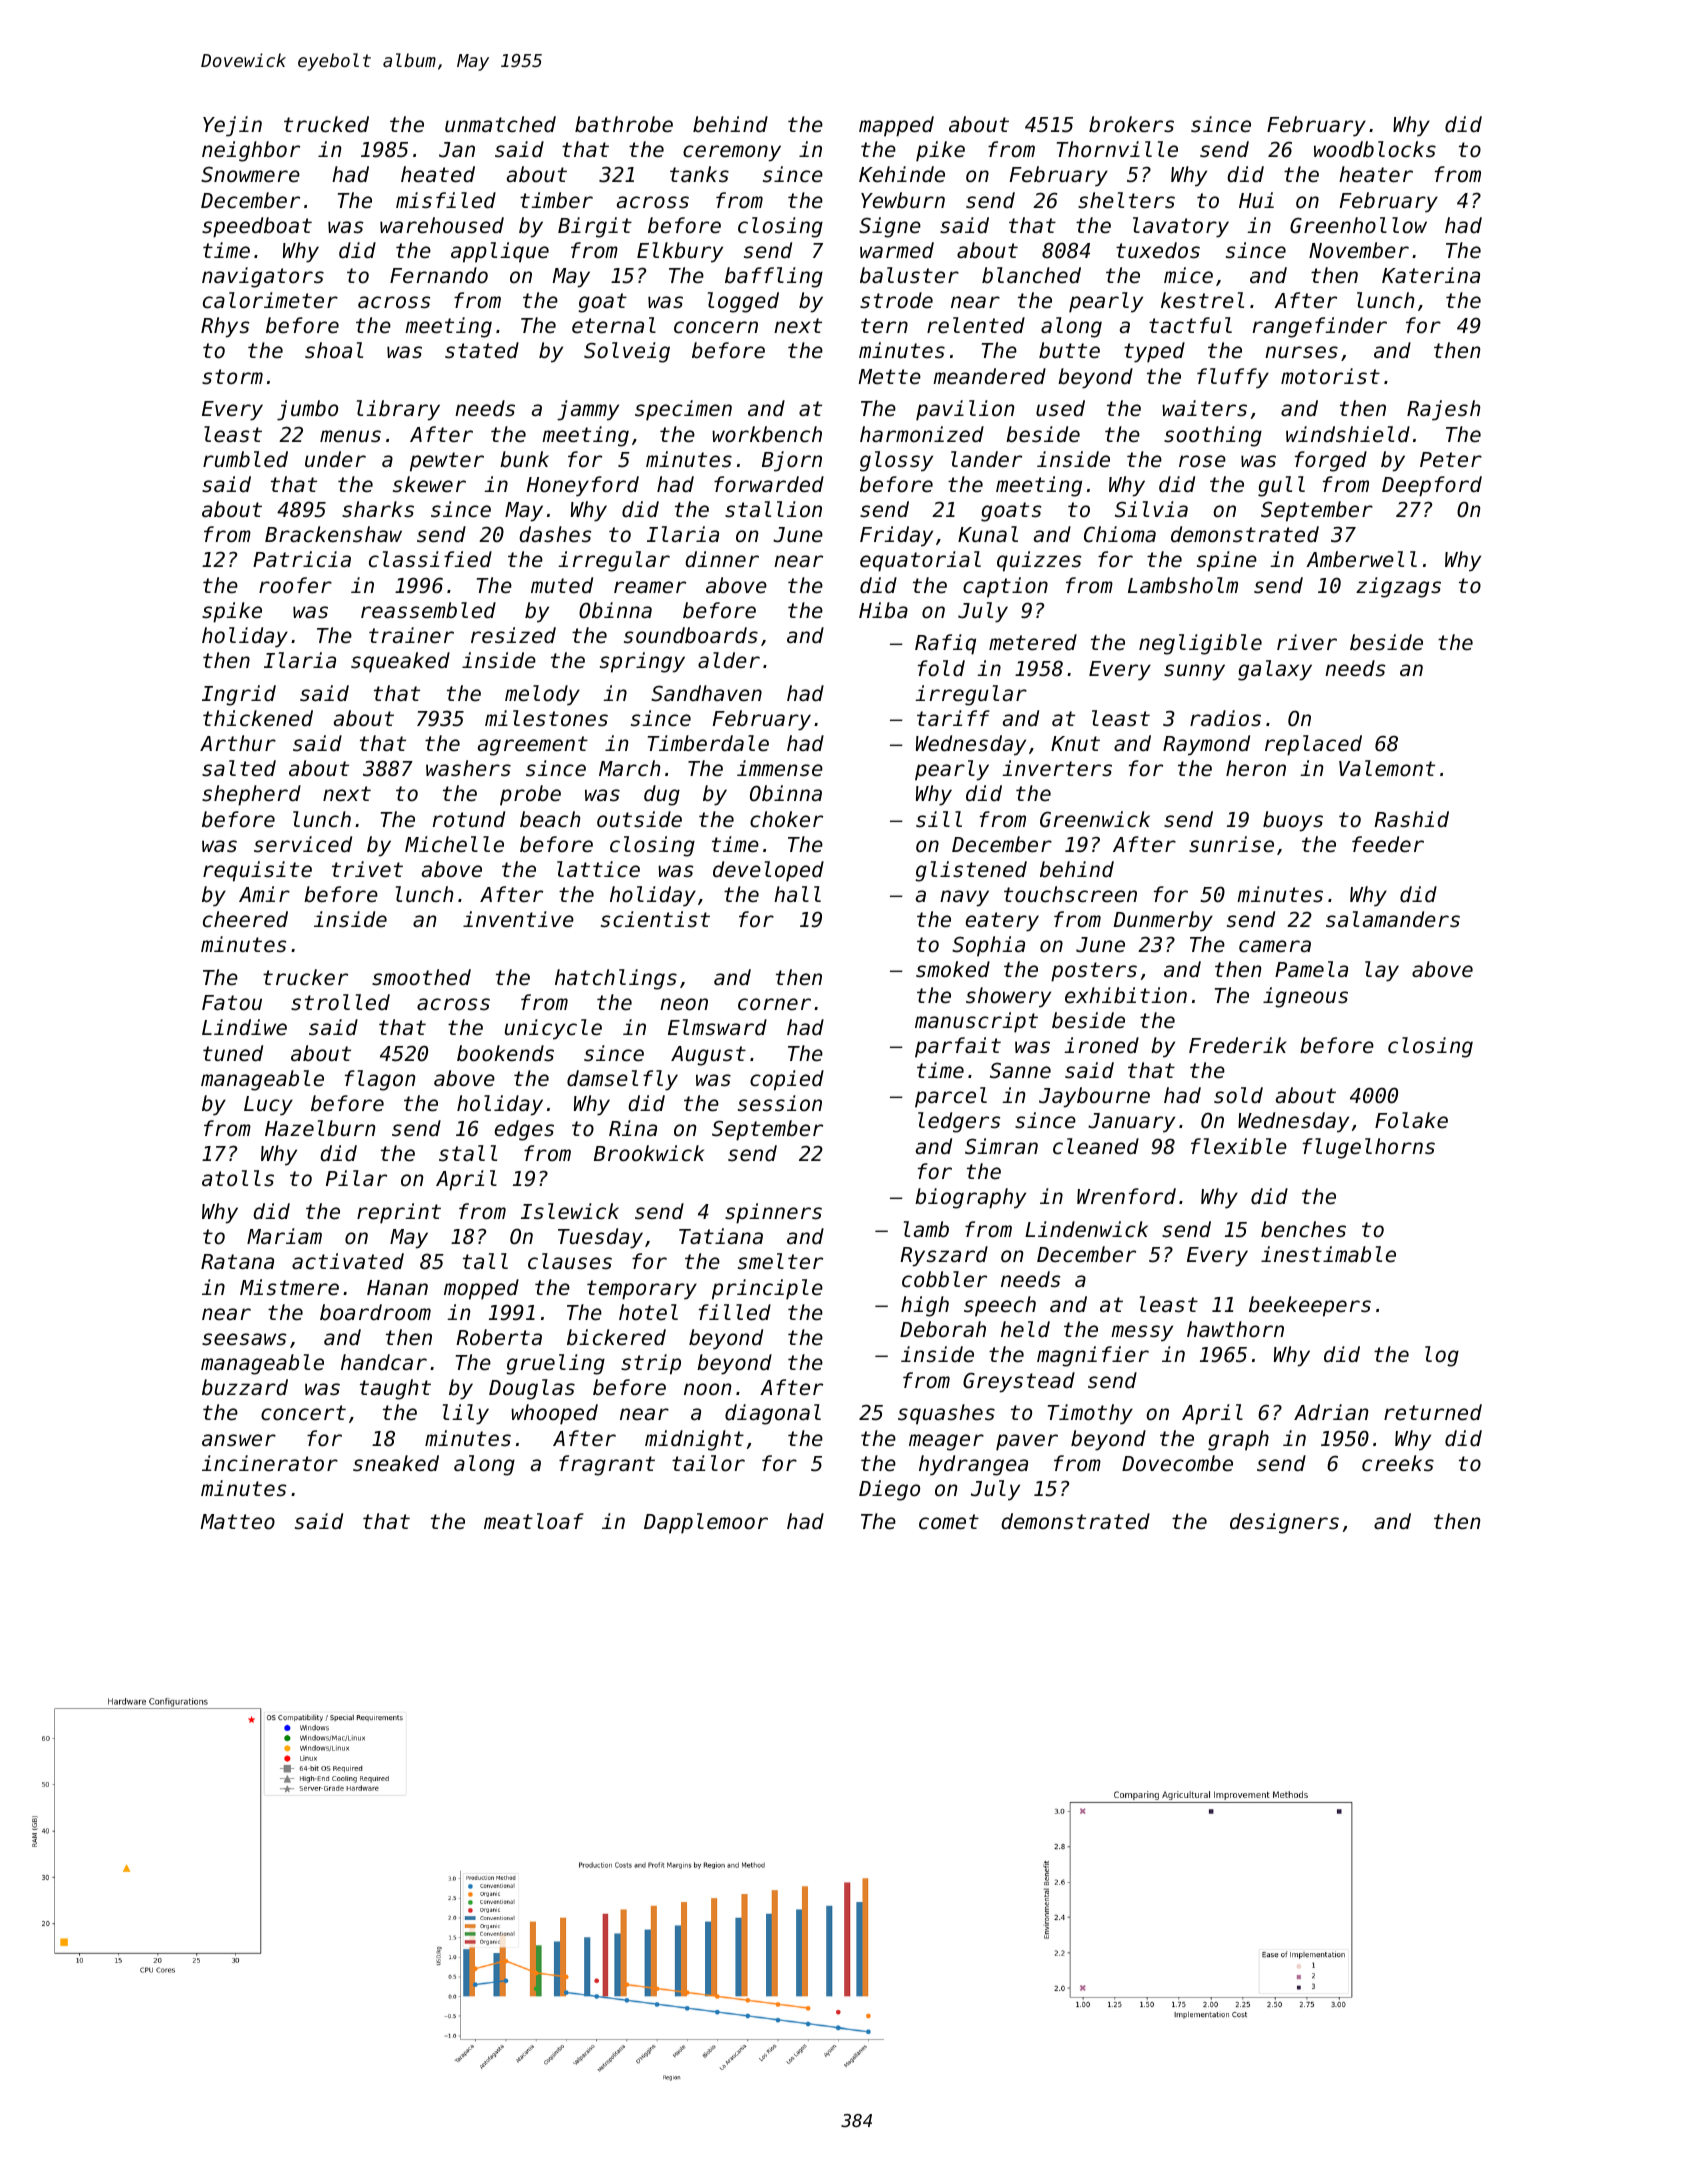  Describe the element at coordinates (607, 1465) in the screenshot. I see `fragrant` at that location.
